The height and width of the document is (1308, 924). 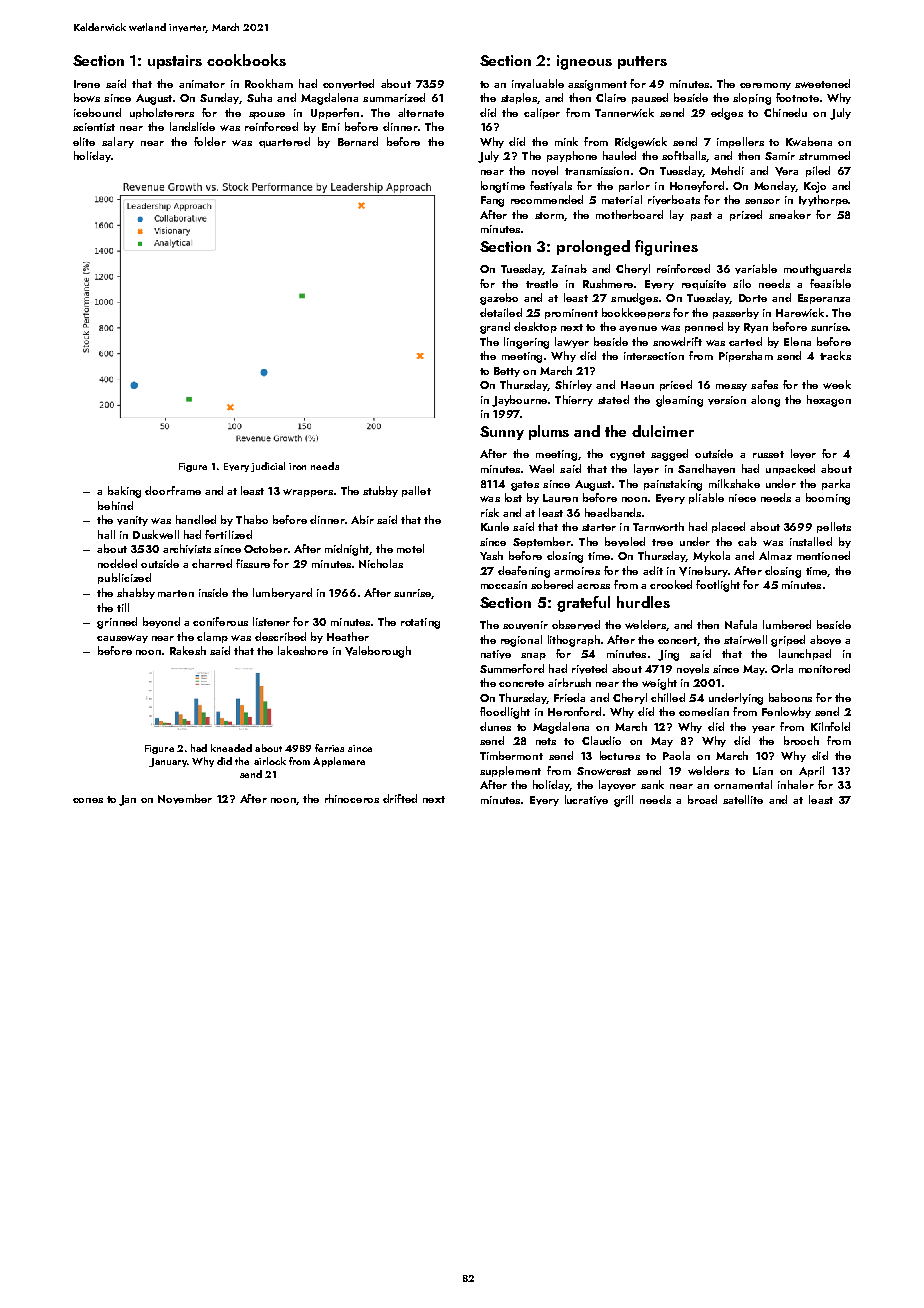 What do you see at coordinates (584, 62) in the document?
I see `igneous` at bounding box center [584, 62].
